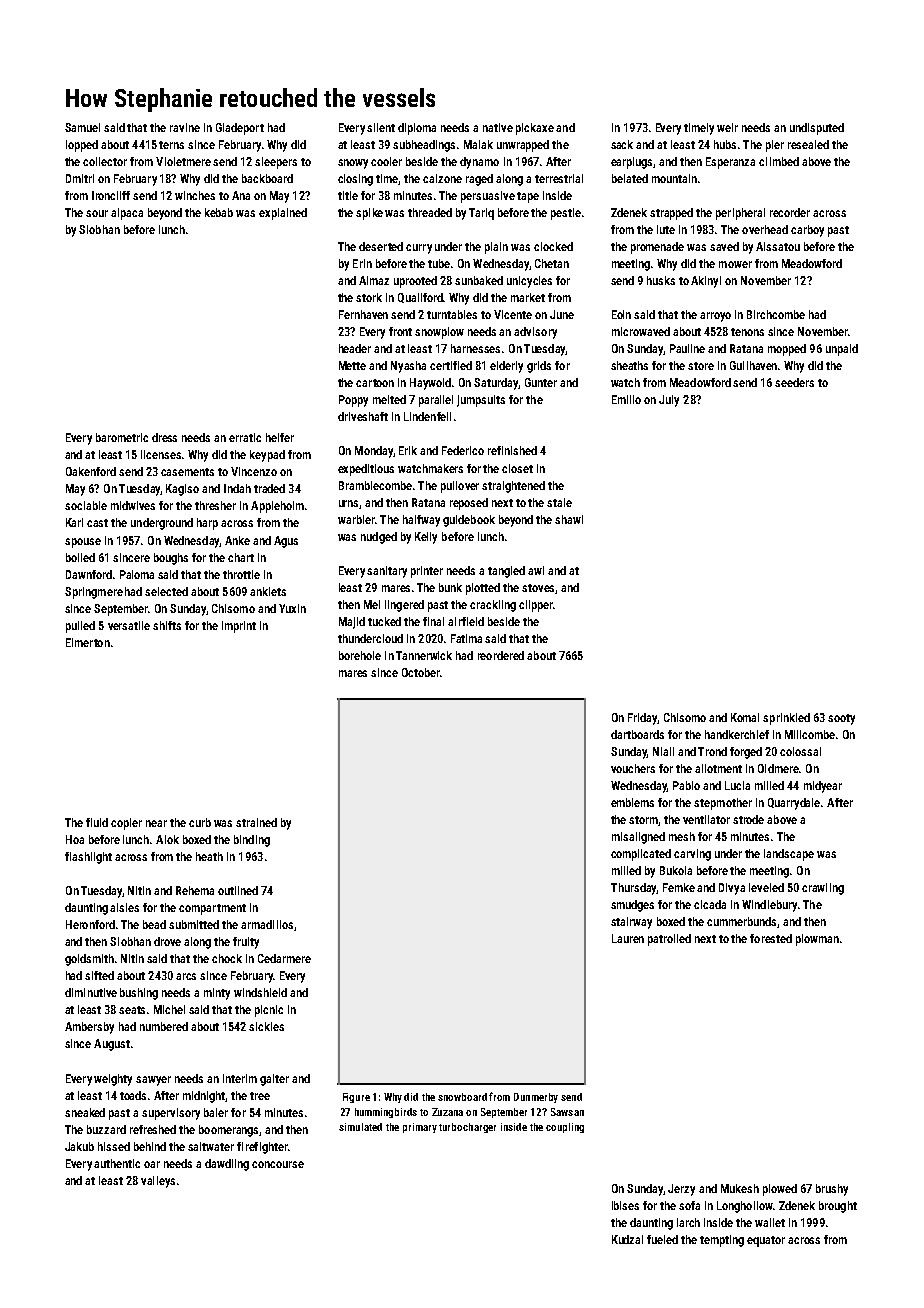 Image resolution: width=924 pixels, height=1308 pixels. What do you see at coordinates (766, 1241) in the screenshot?
I see `equator` at bounding box center [766, 1241].
